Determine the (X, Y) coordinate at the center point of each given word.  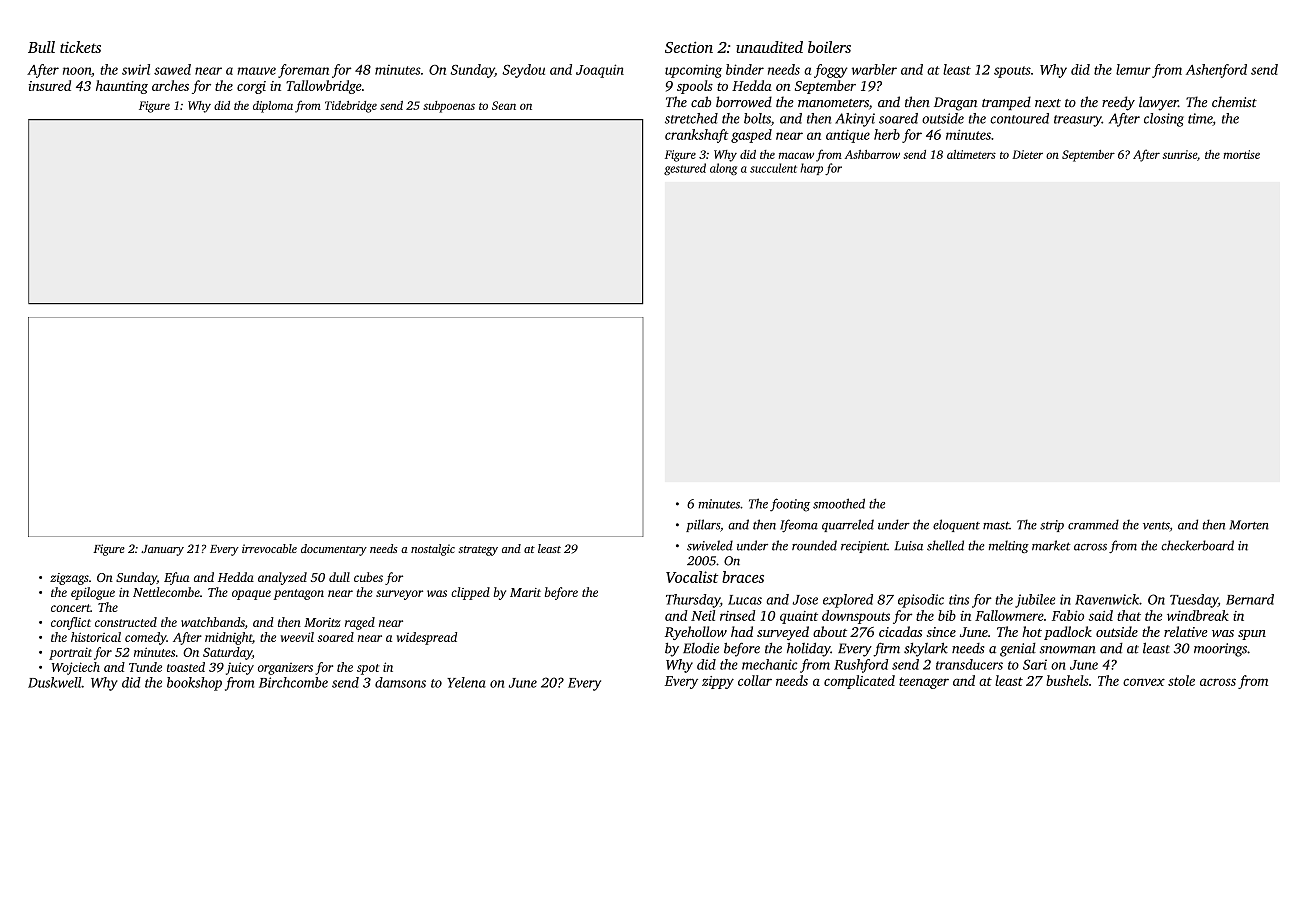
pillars (703, 525)
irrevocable (269, 548)
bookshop (194, 684)
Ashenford (1216, 71)
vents (1156, 527)
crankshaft (697, 136)
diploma (273, 107)
